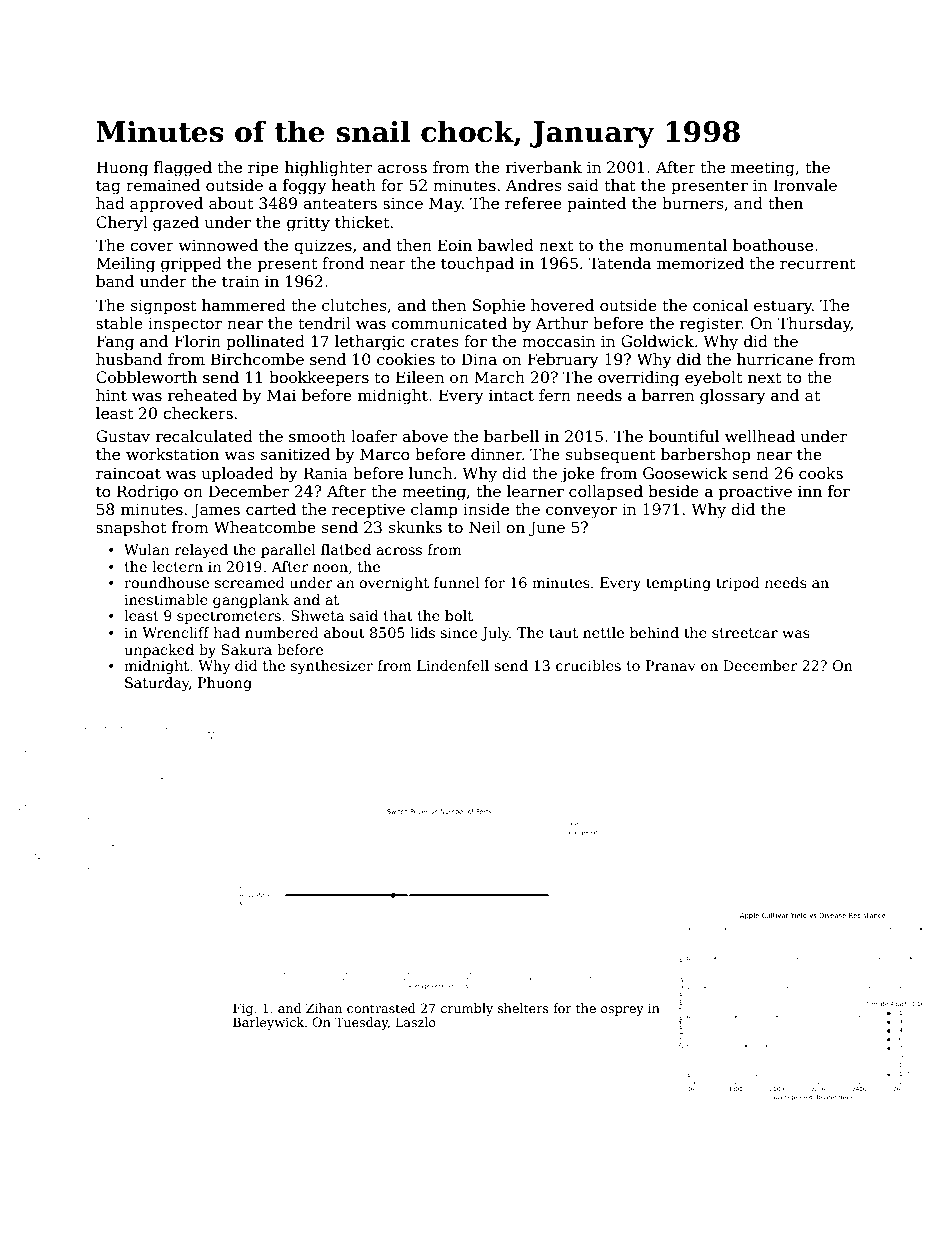 The image size is (952, 1233). What do you see at coordinates (555, 395) in the screenshot?
I see `fern` at bounding box center [555, 395].
